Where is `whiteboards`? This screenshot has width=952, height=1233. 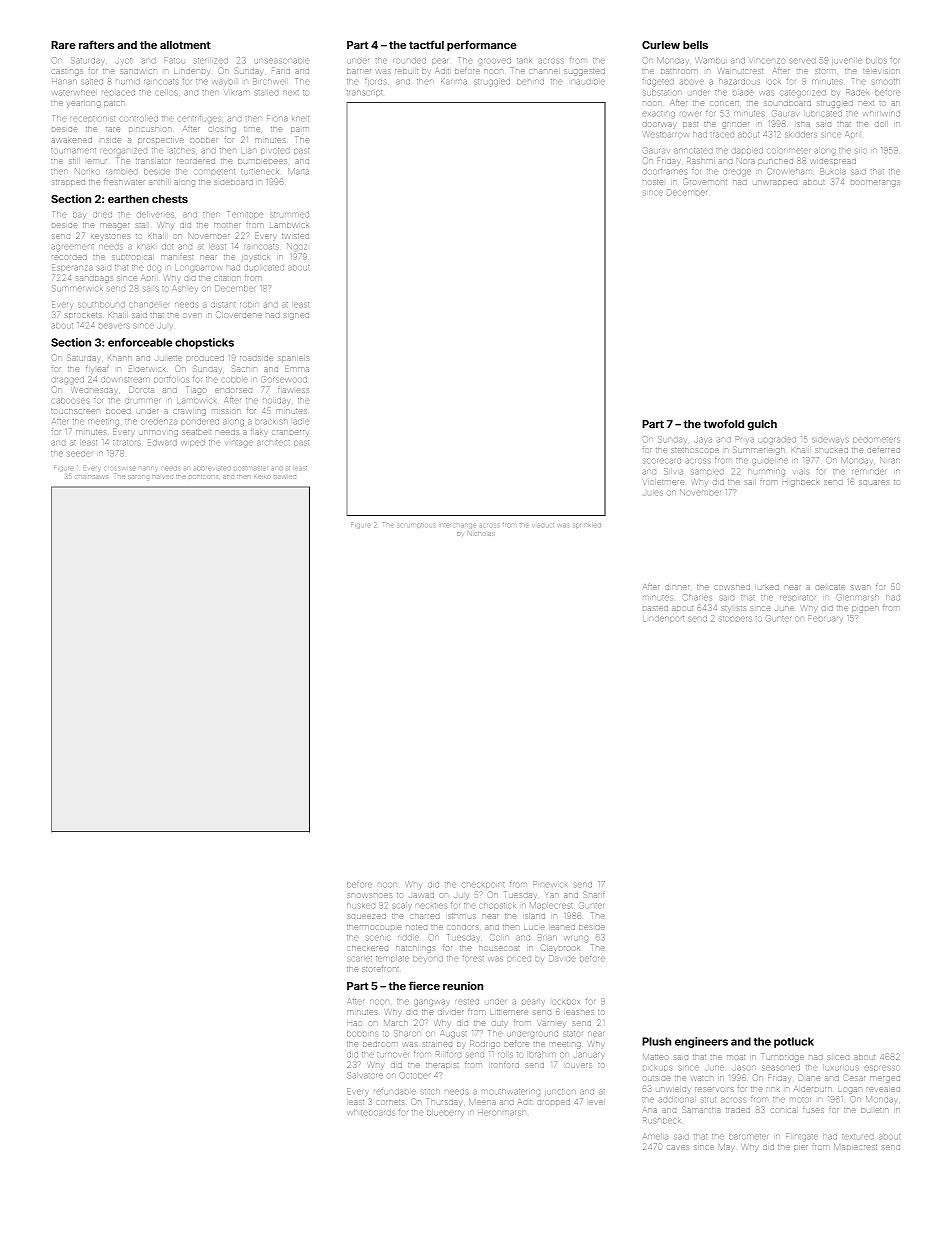
whiteboards is located at coordinates (371, 1112).
